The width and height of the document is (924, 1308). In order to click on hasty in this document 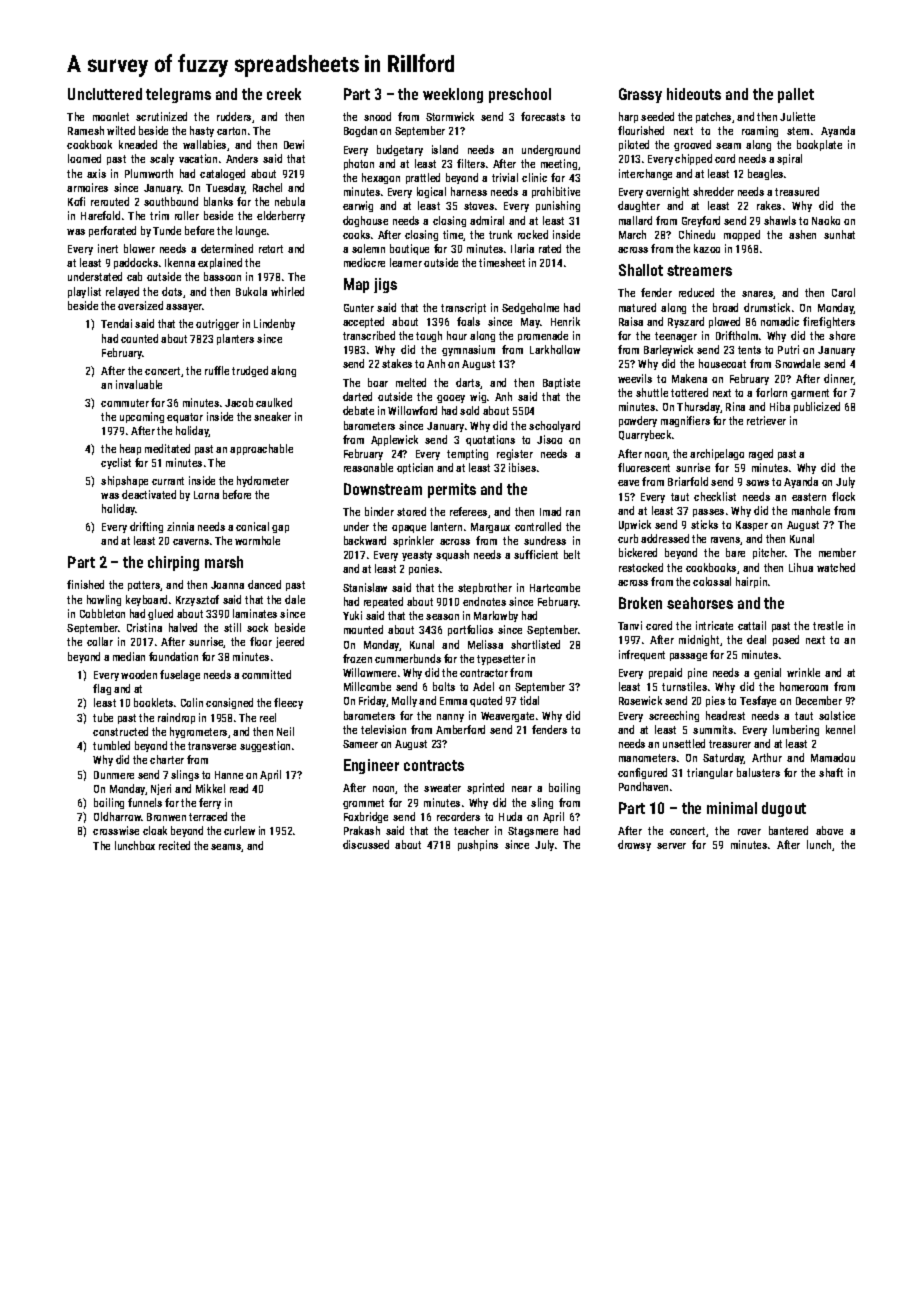, I will do `click(202, 131)`.
